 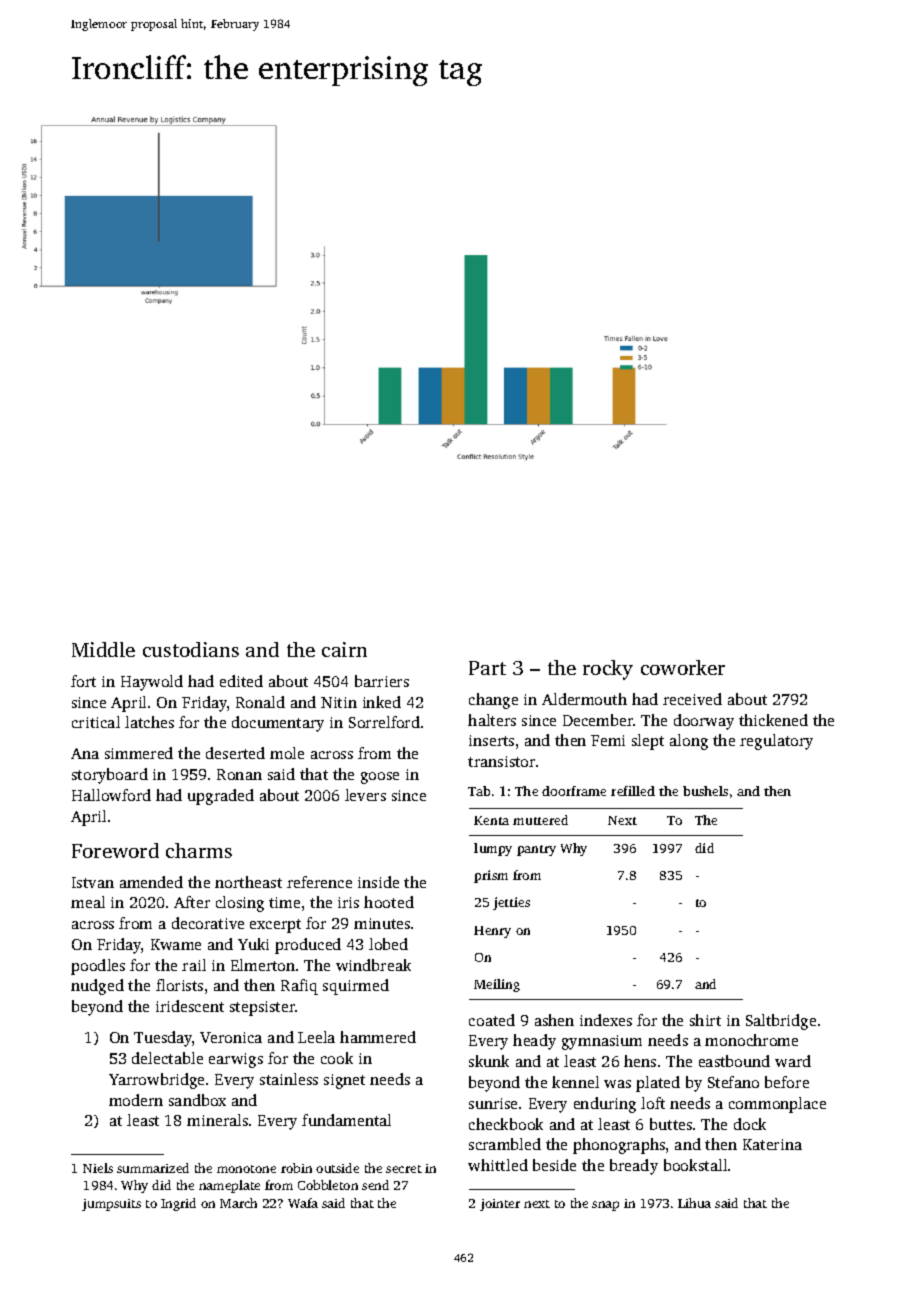 I want to click on Saltbridge, so click(x=781, y=1022).
